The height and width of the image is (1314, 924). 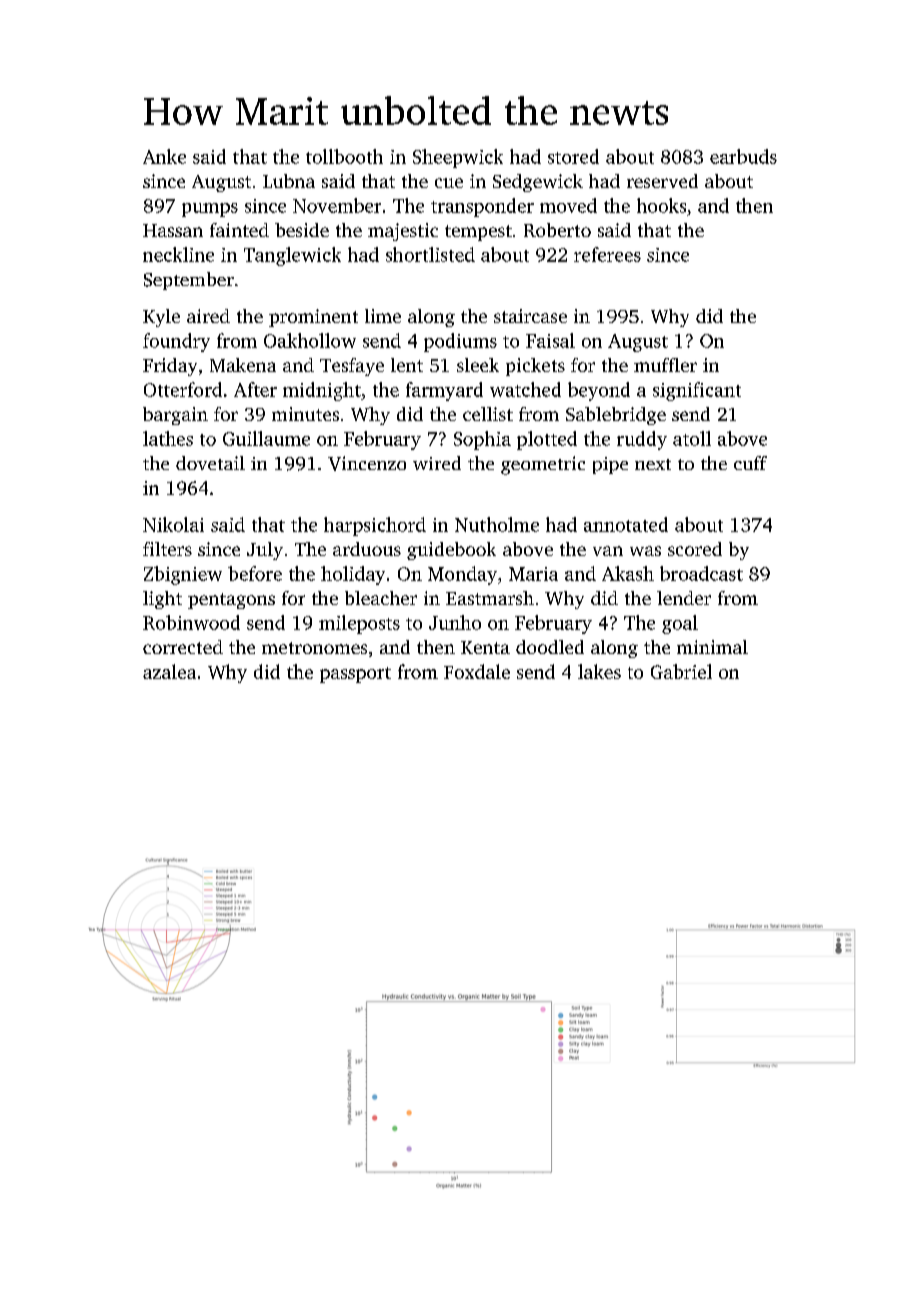 I want to click on Nutholme, so click(x=497, y=524).
